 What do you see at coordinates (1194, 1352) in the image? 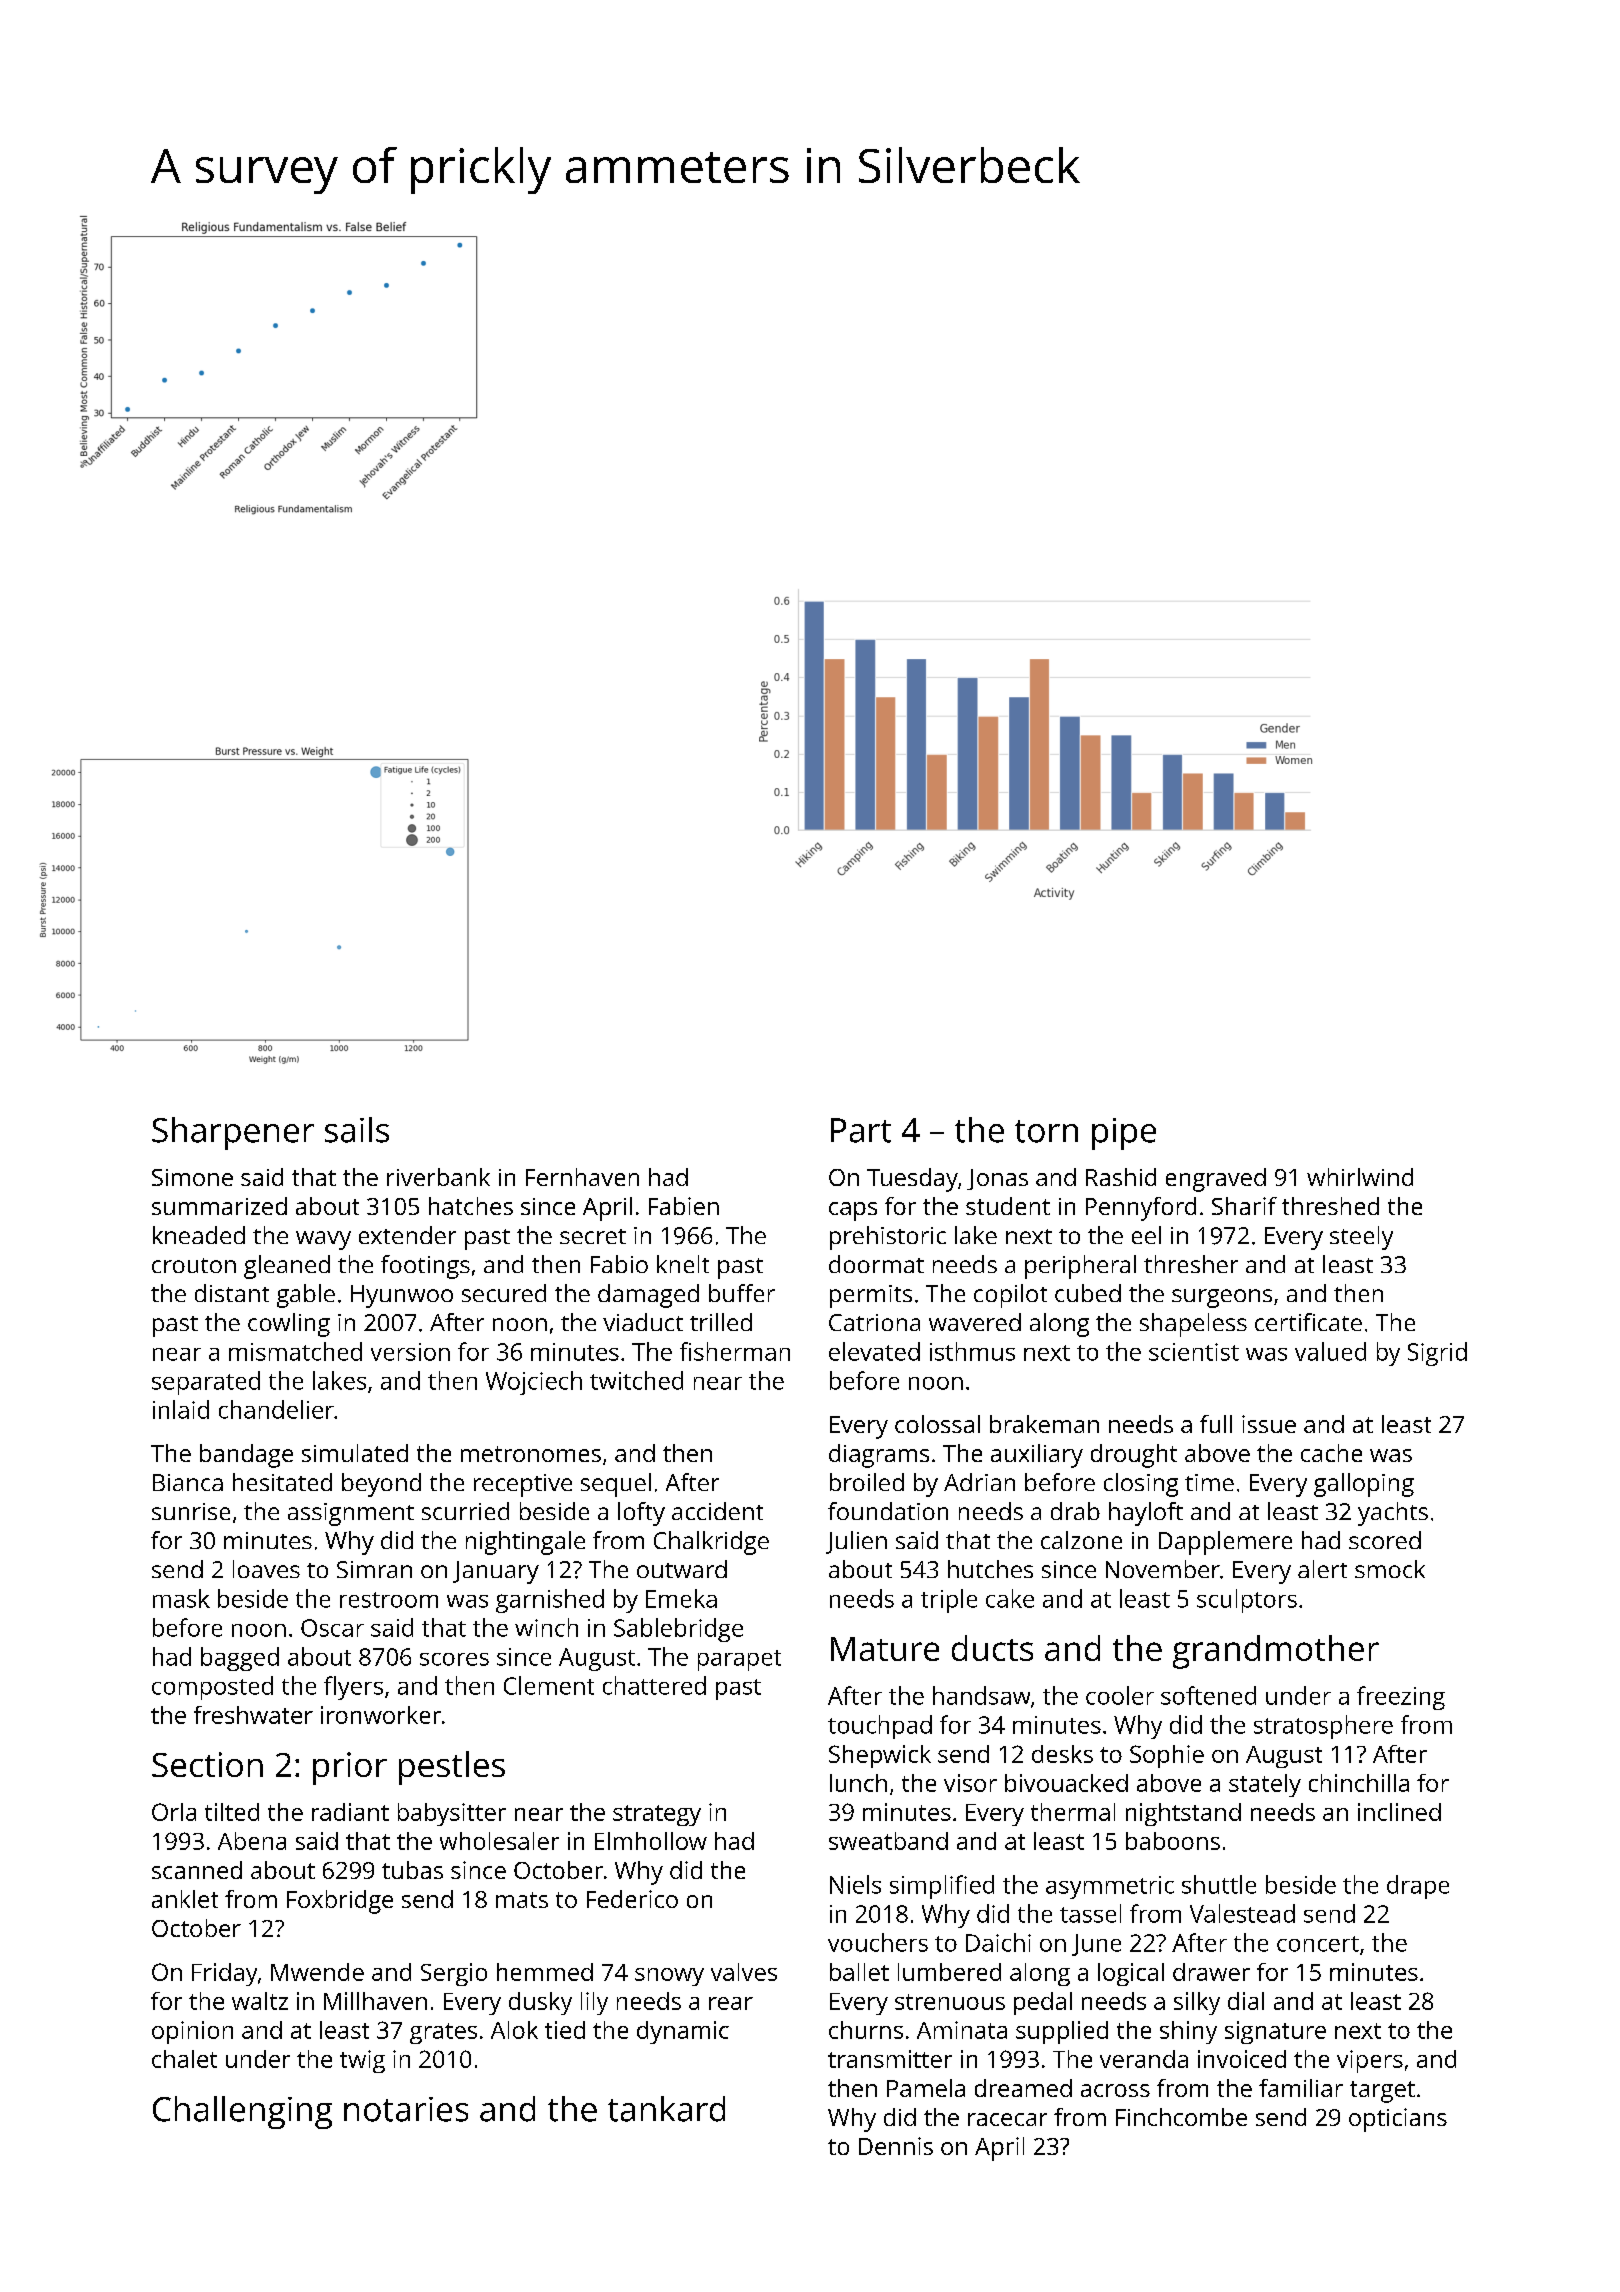
I see `scientist` at bounding box center [1194, 1352].
